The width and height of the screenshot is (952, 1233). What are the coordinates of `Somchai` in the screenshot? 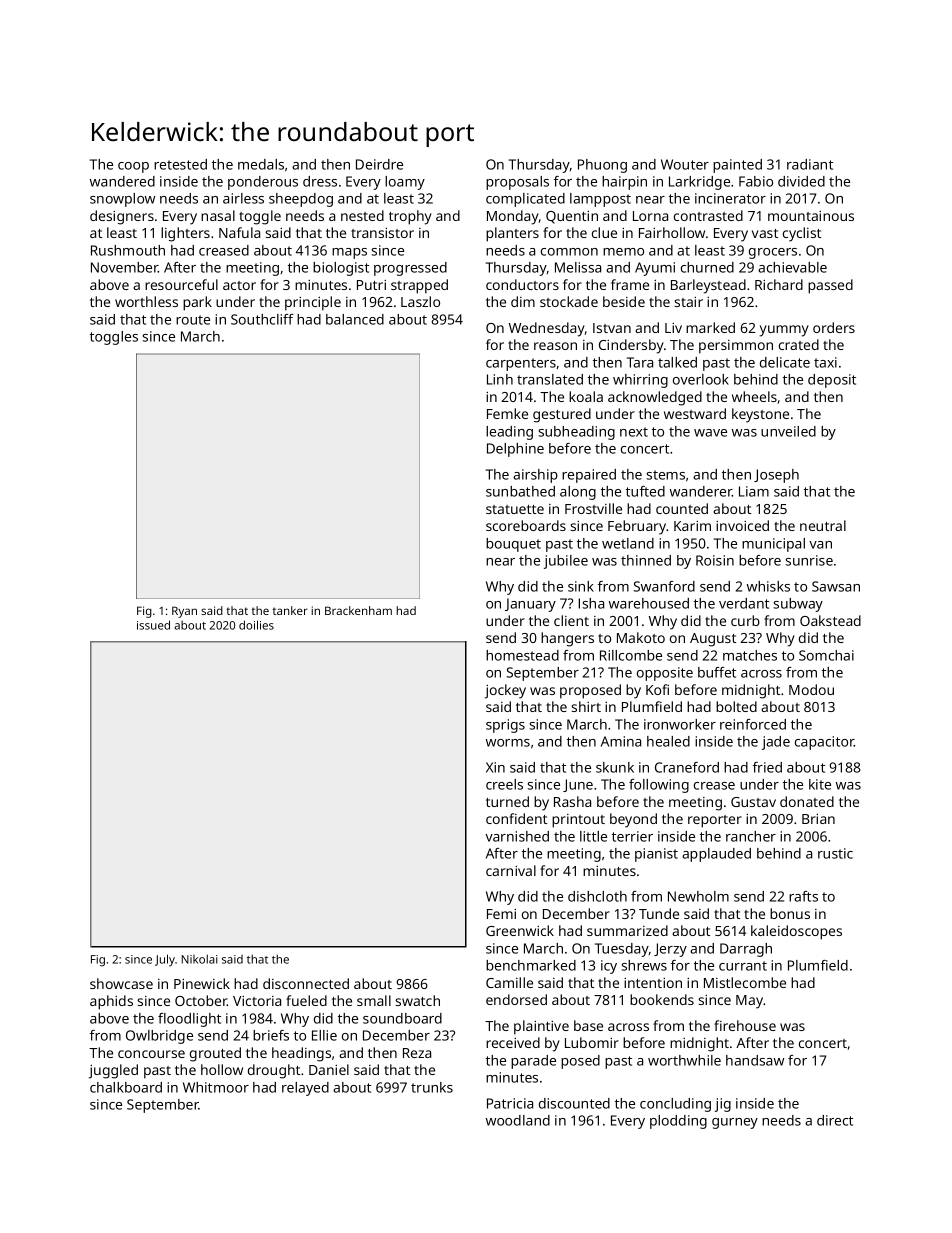 It's located at (826, 655).
